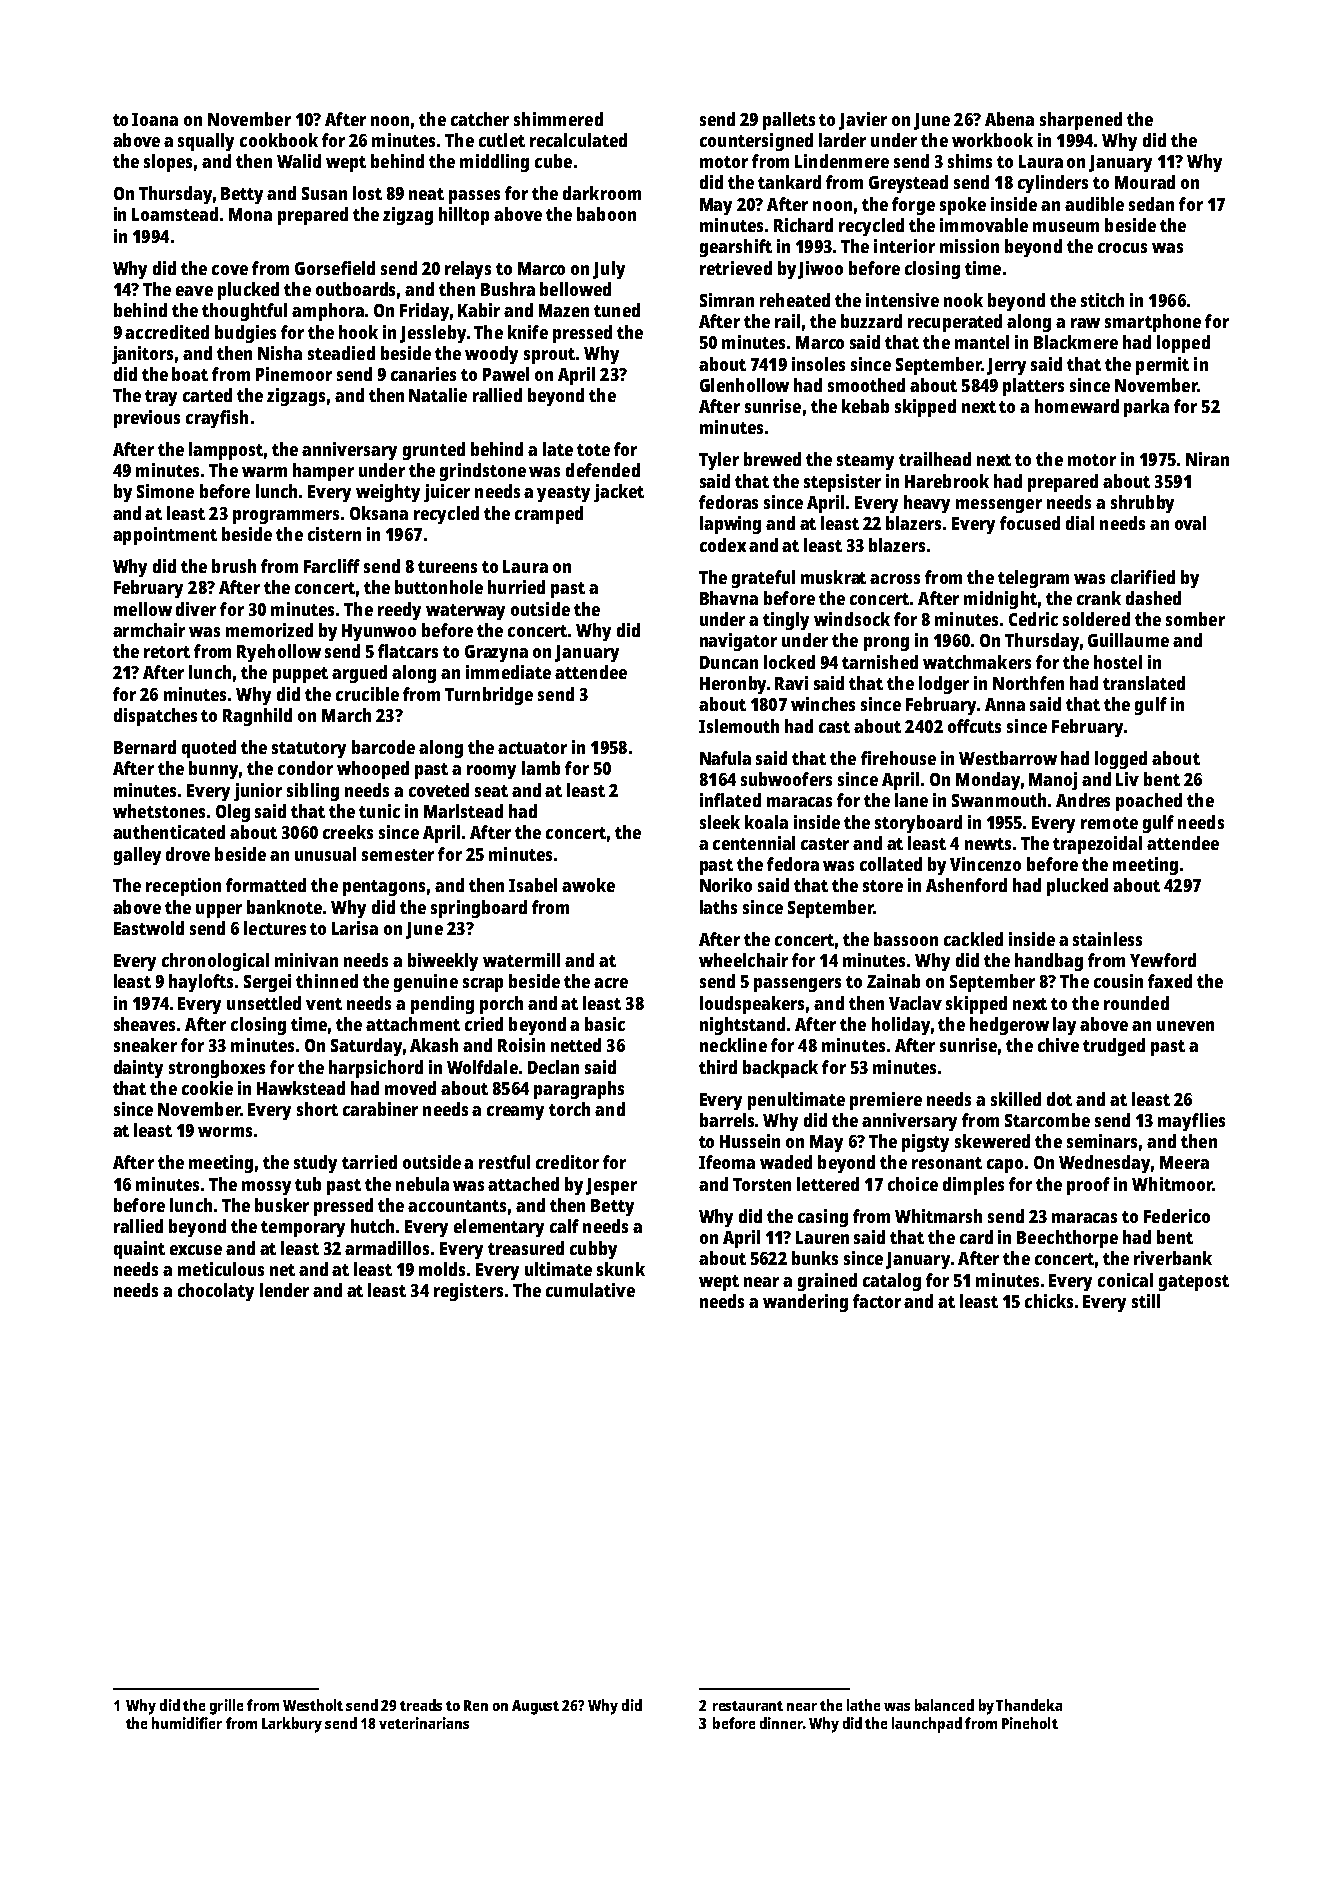  Describe the element at coordinates (1097, 845) in the image. I see `trapezoidal` at that location.
